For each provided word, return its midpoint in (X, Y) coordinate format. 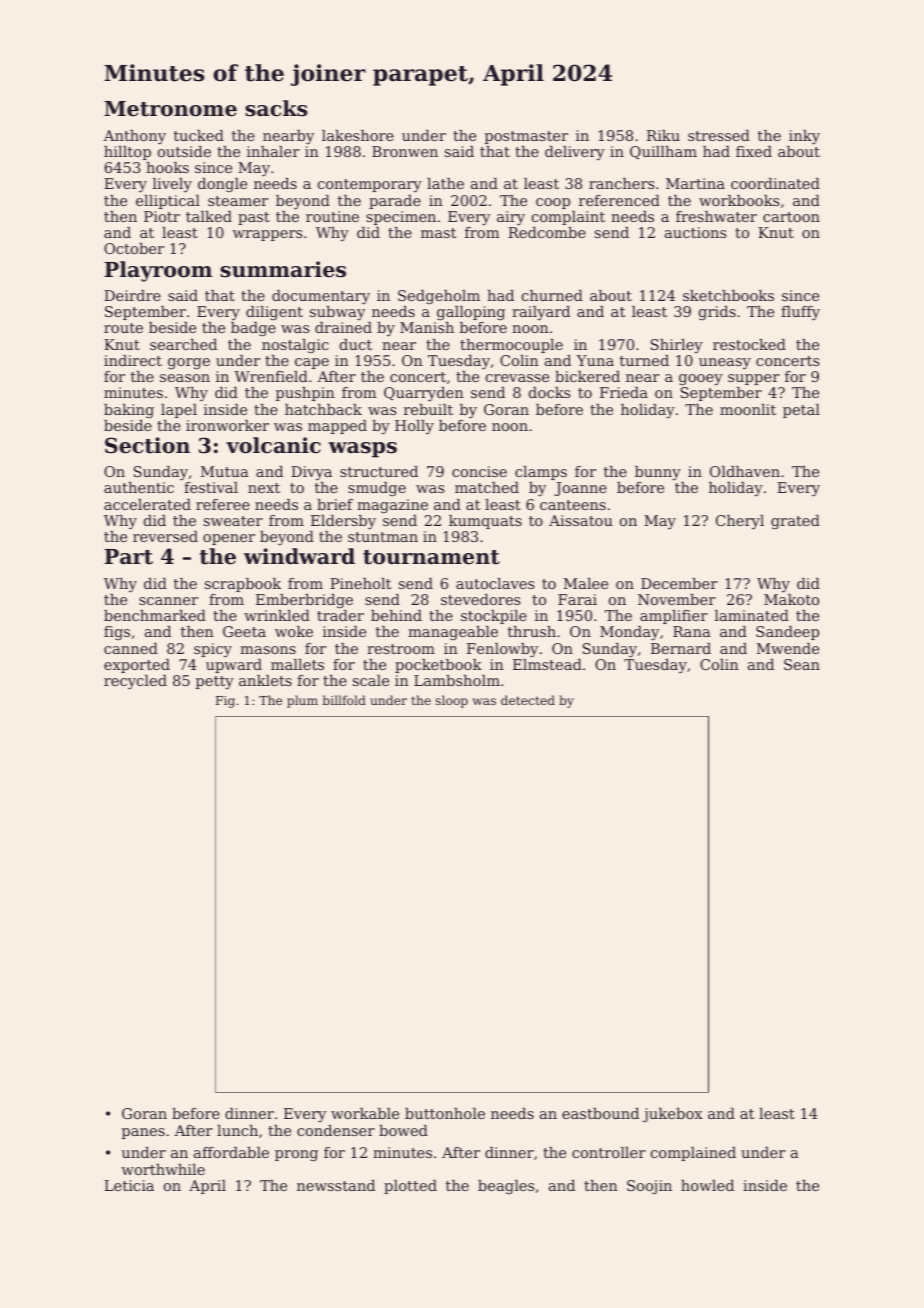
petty (215, 682)
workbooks (739, 200)
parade (395, 202)
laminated (752, 615)
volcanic (273, 445)
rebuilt (428, 409)
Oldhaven (745, 471)
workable (365, 1113)
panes (143, 1133)
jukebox (673, 1115)
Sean (802, 664)
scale (371, 680)
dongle (222, 185)
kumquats (485, 522)
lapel (179, 411)
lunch (237, 1130)
